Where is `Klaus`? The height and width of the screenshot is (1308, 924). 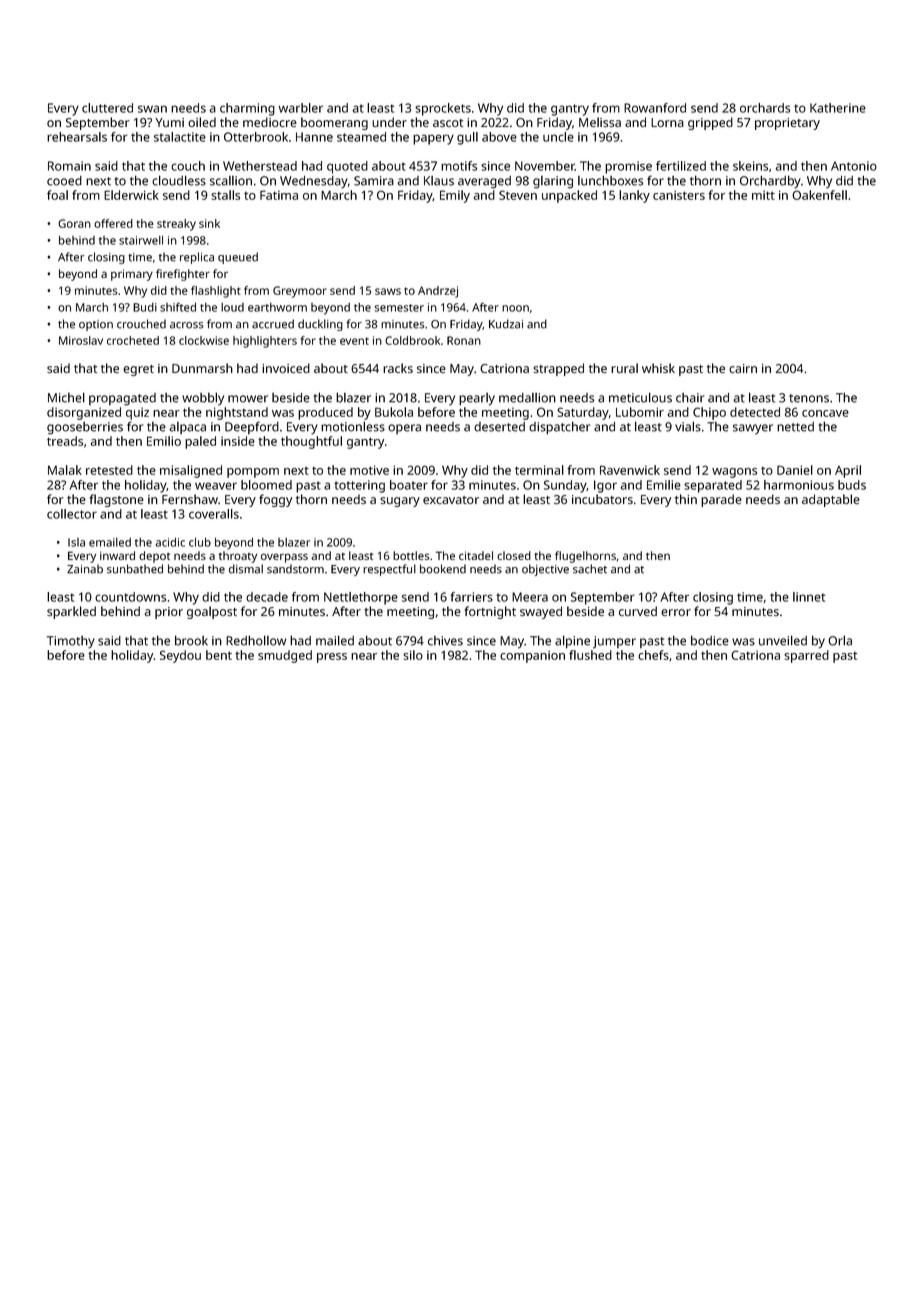
Klaus is located at coordinates (439, 181).
